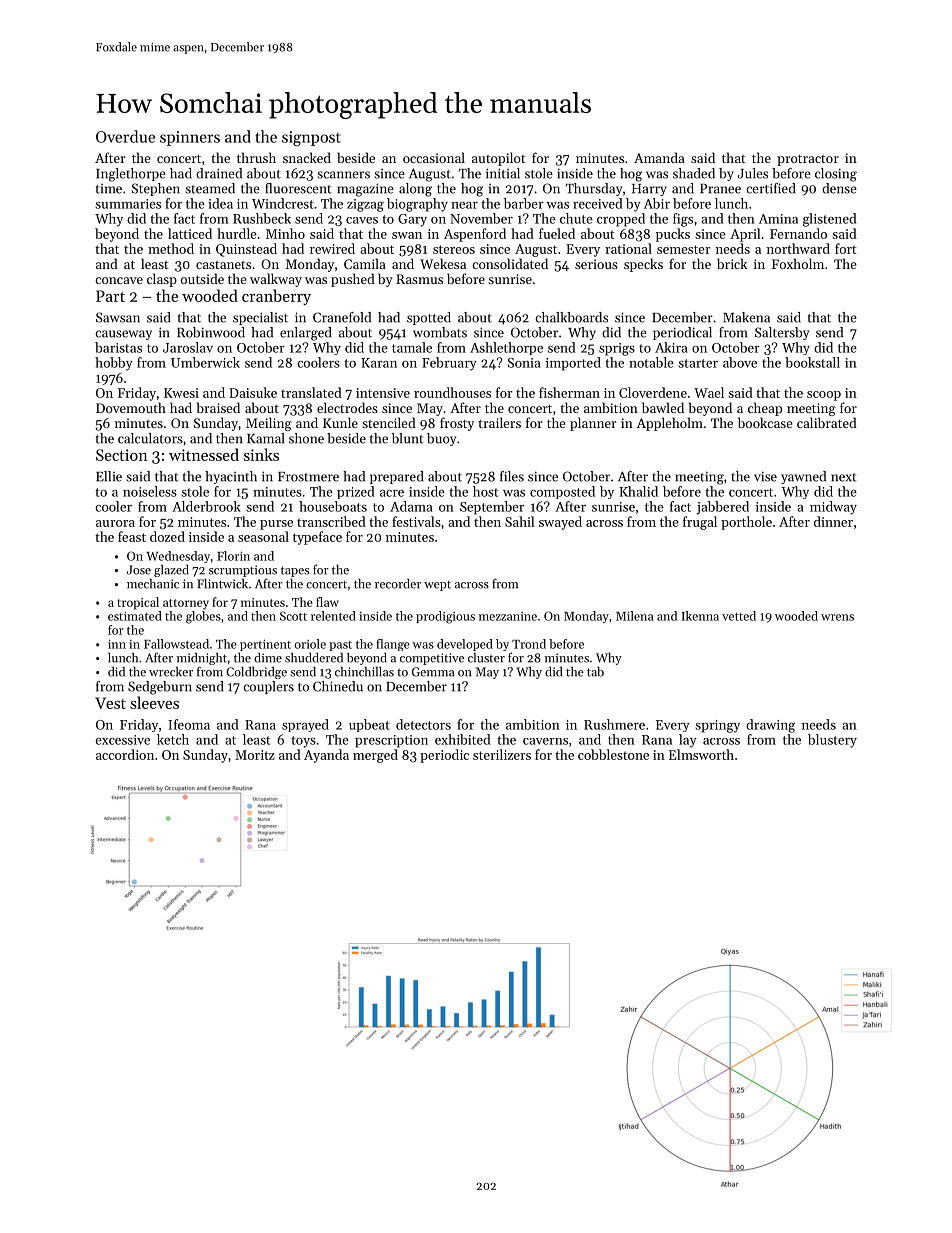 The width and height of the document is (952, 1233). Describe the element at coordinates (332, 248) in the document. I see `rewired` at that location.
